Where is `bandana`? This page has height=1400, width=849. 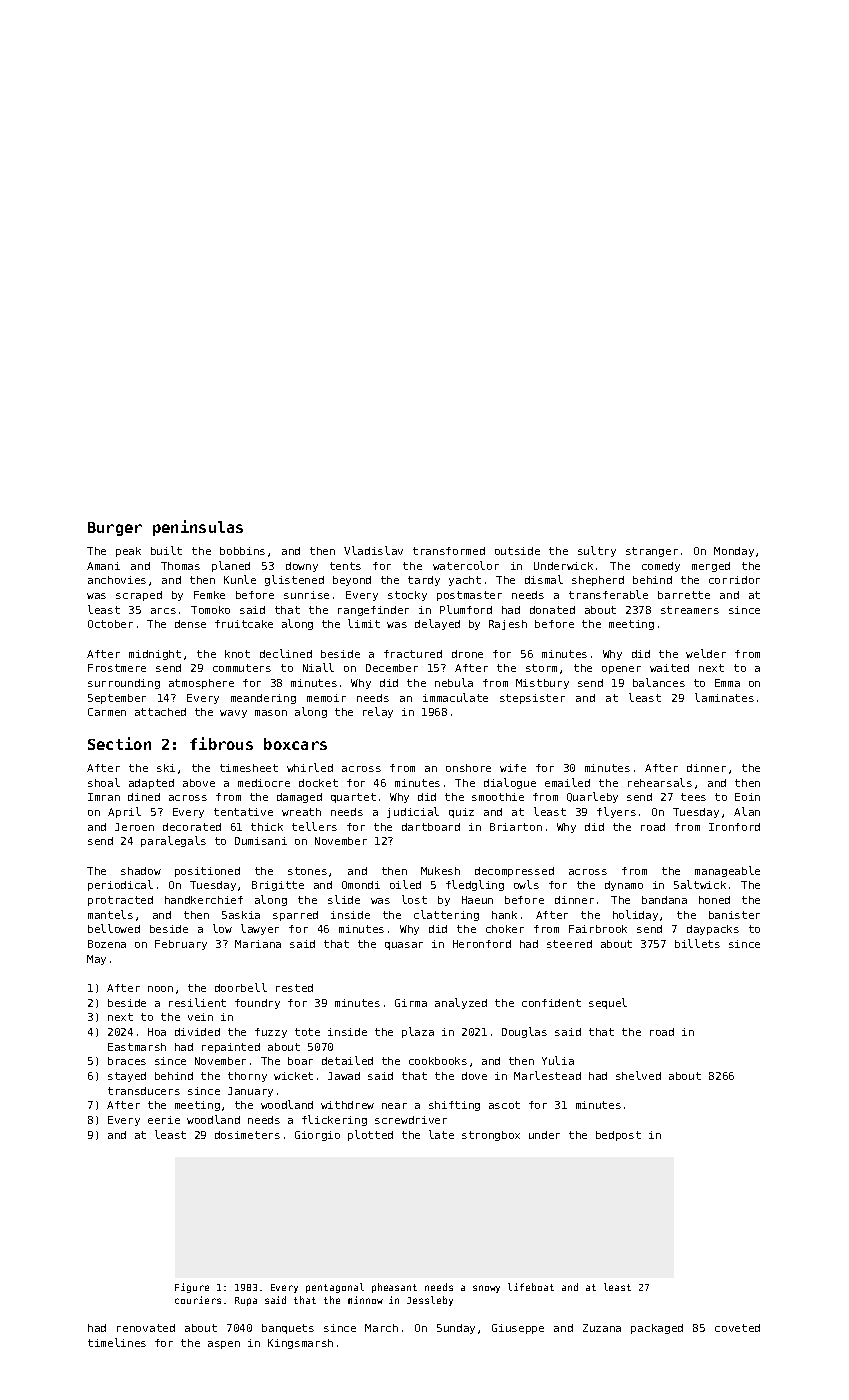
bandana is located at coordinates (664, 900).
